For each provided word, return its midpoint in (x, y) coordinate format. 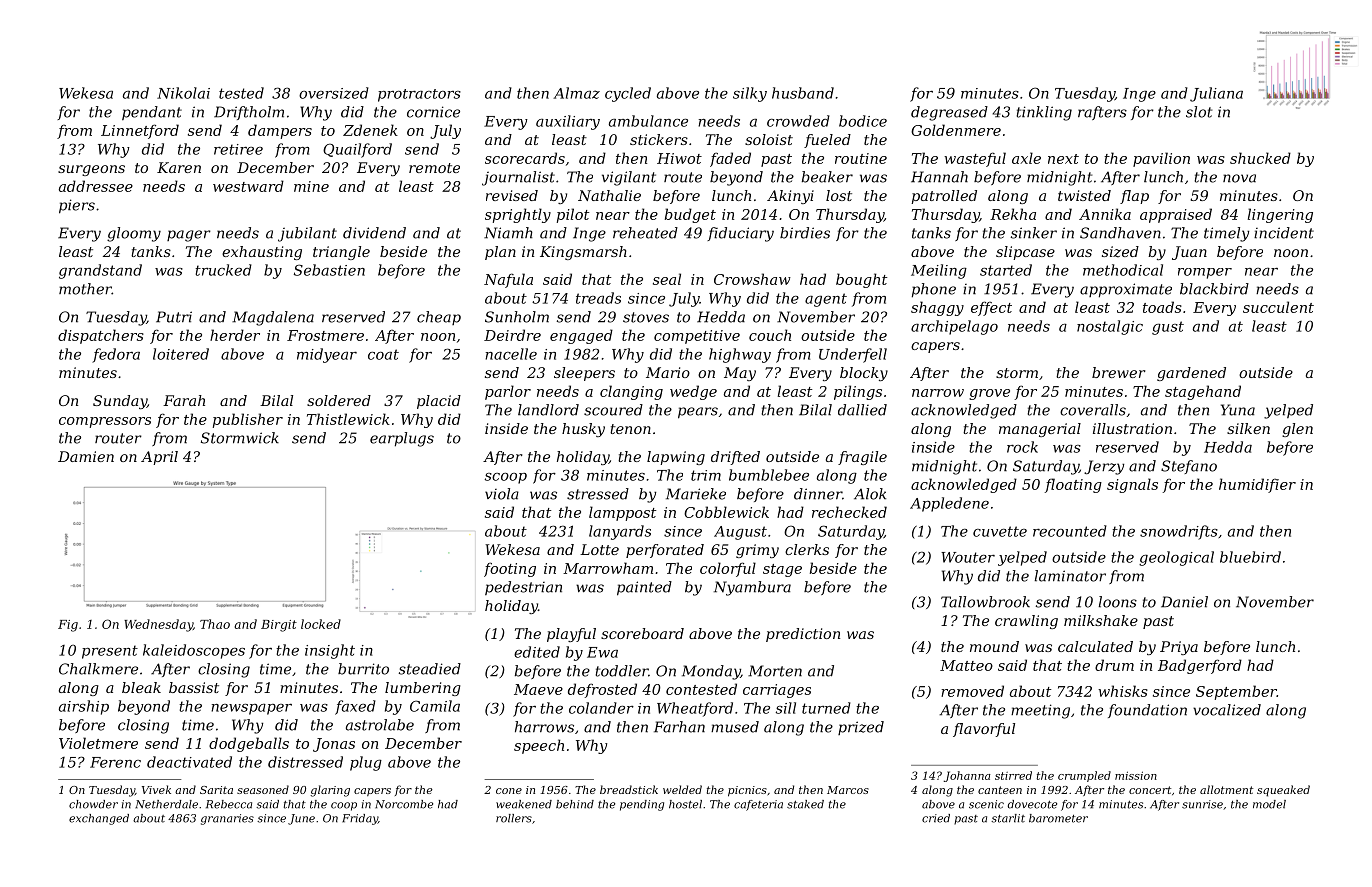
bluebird (1250, 557)
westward (248, 186)
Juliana (1216, 94)
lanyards (620, 532)
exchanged (99, 819)
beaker (827, 177)
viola (502, 494)
